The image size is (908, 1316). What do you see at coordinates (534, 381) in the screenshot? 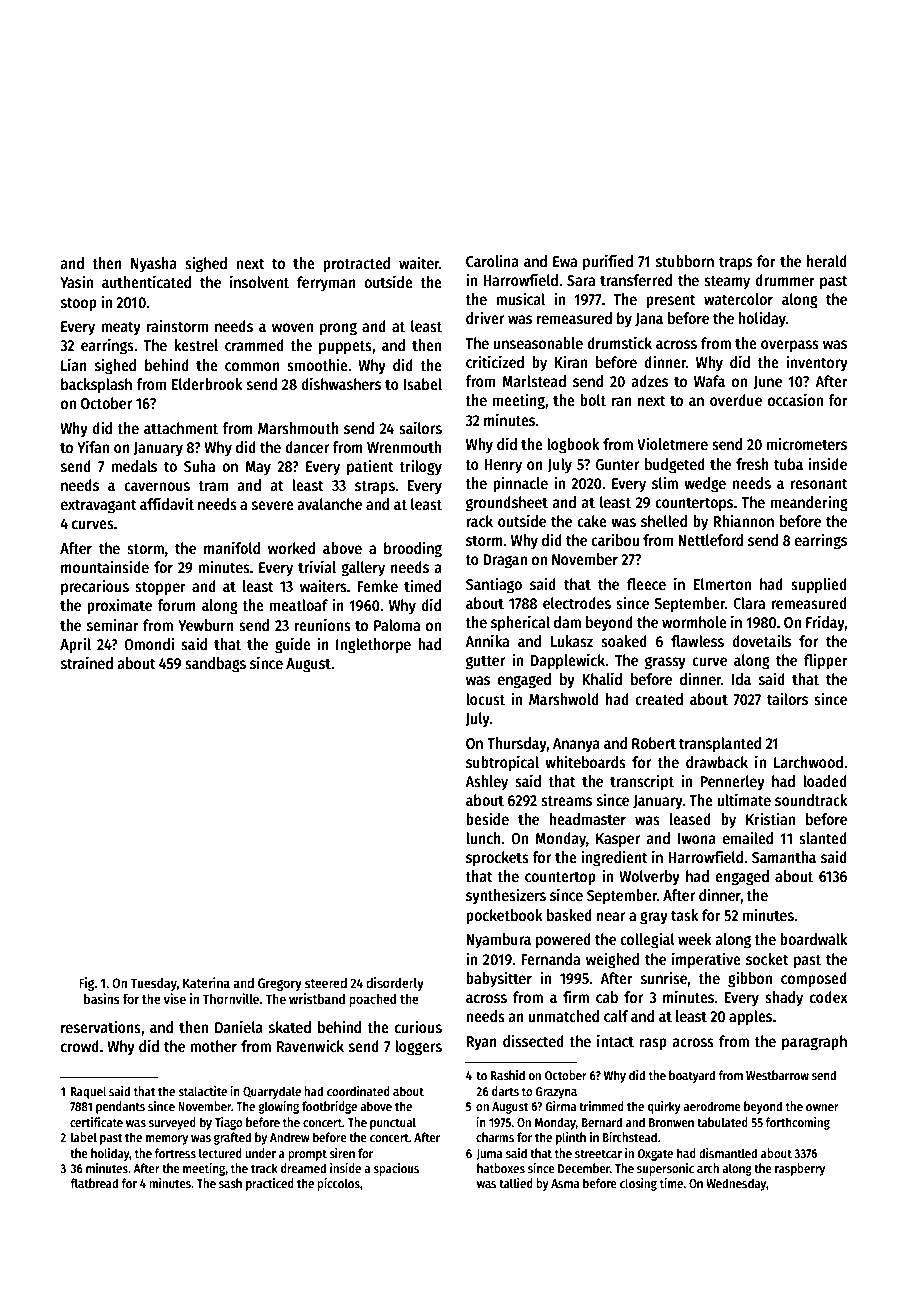
I see `Marlstead` at bounding box center [534, 381].
